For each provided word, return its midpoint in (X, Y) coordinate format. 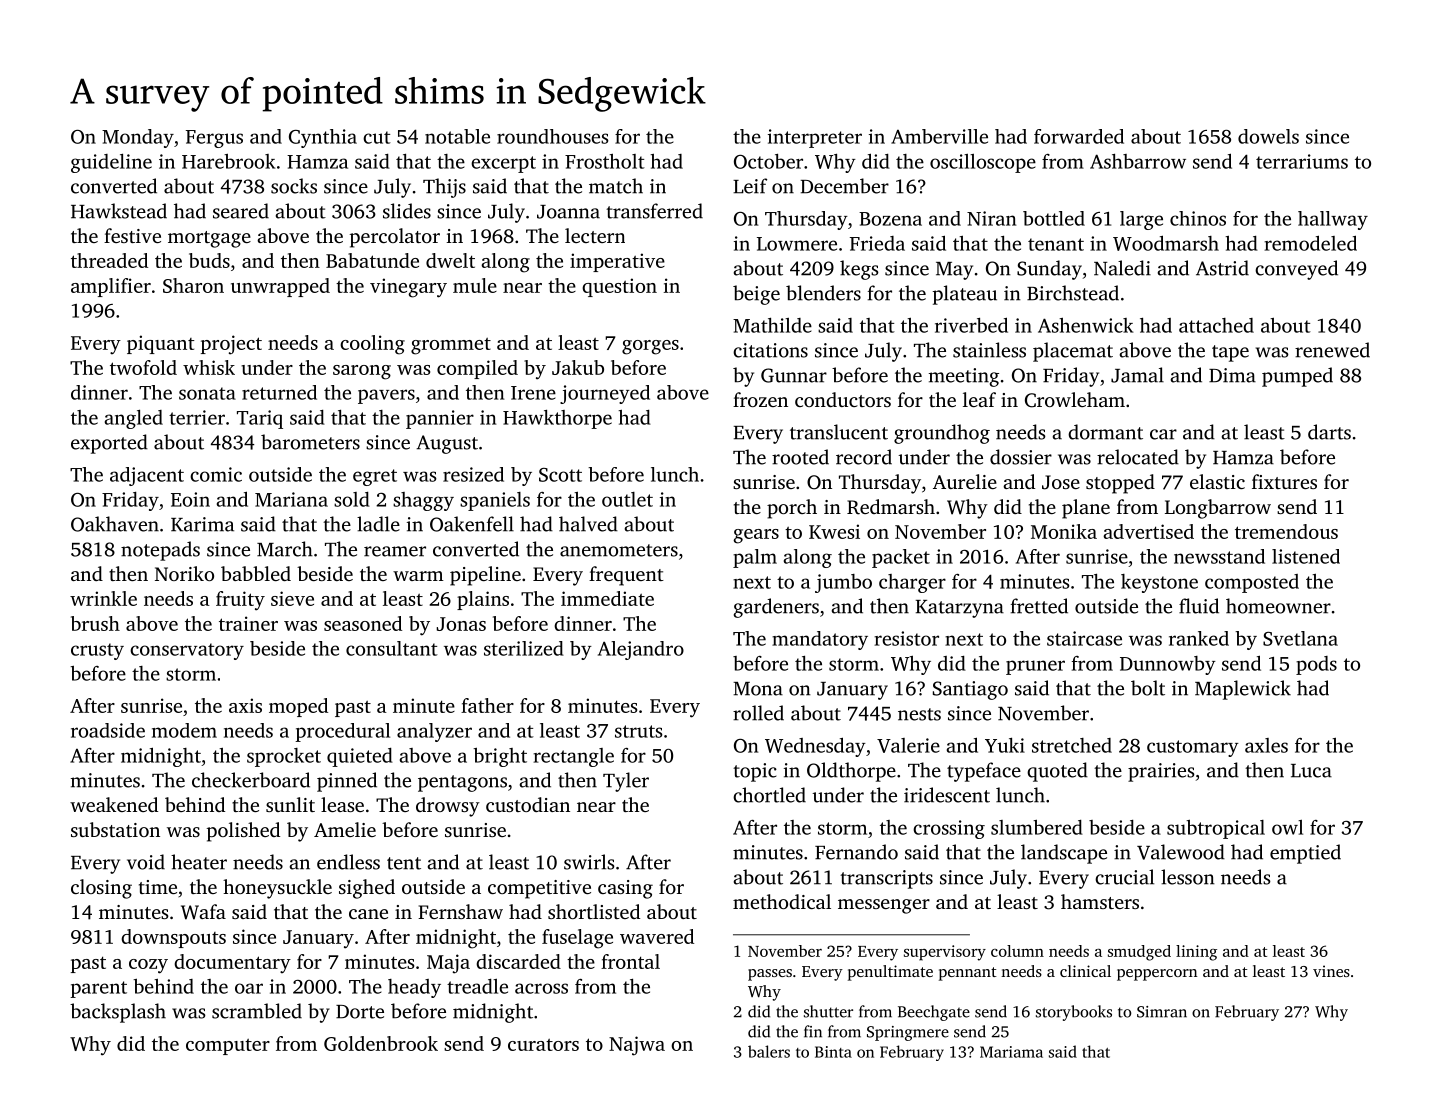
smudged (1139, 953)
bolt (1148, 688)
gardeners (776, 608)
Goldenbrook (381, 1043)
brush (95, 623)
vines (1331, 971)
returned (279, 392)
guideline (111, 163)
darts (1329, 432)
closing (101, 889)
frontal (630, 961)
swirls (589, 862)
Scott (560, 475)
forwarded (1079, 136)
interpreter (815, 138)
